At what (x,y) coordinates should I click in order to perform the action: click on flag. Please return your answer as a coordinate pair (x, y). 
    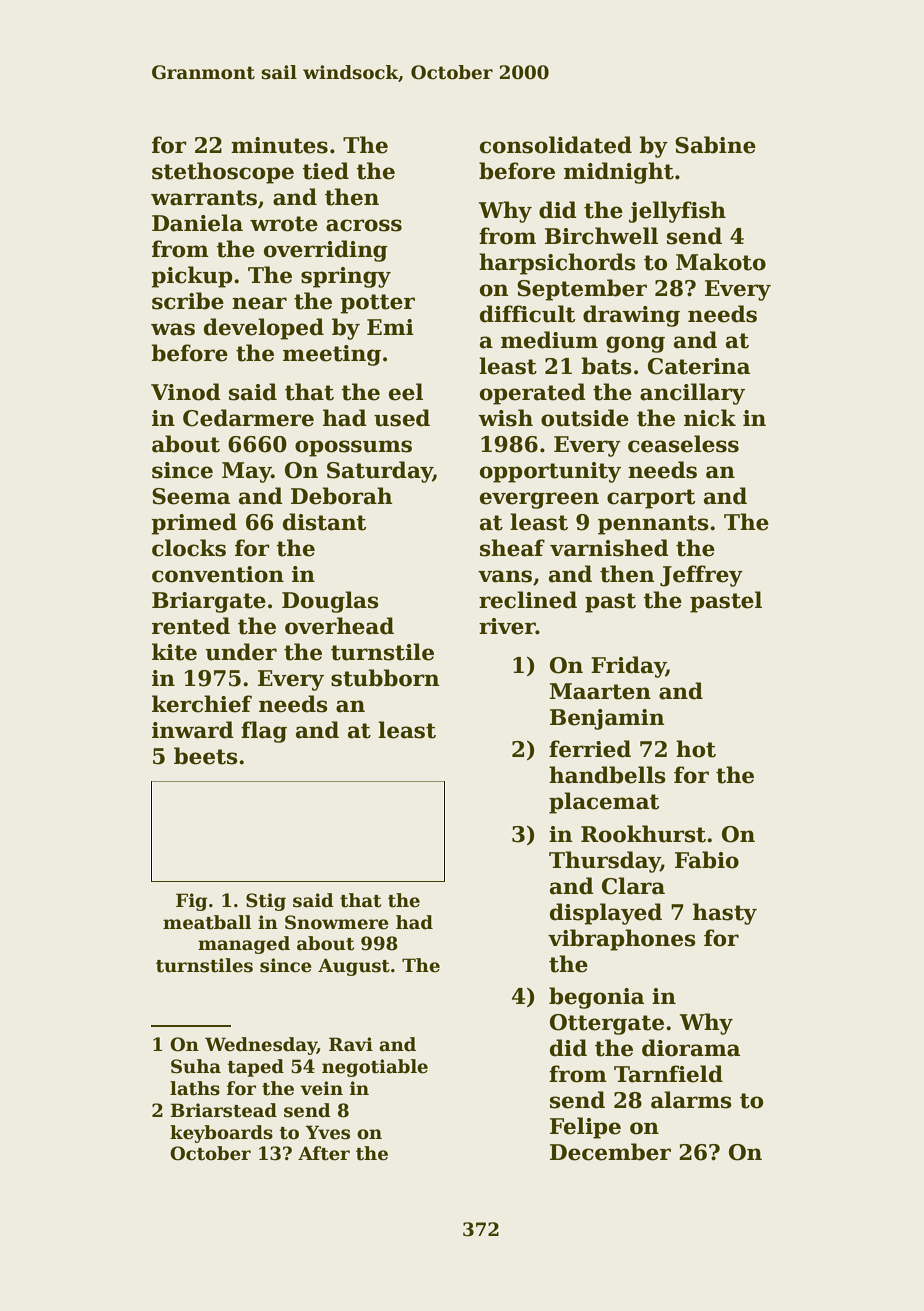
    Looking at the image, I should click on (264, 732).
